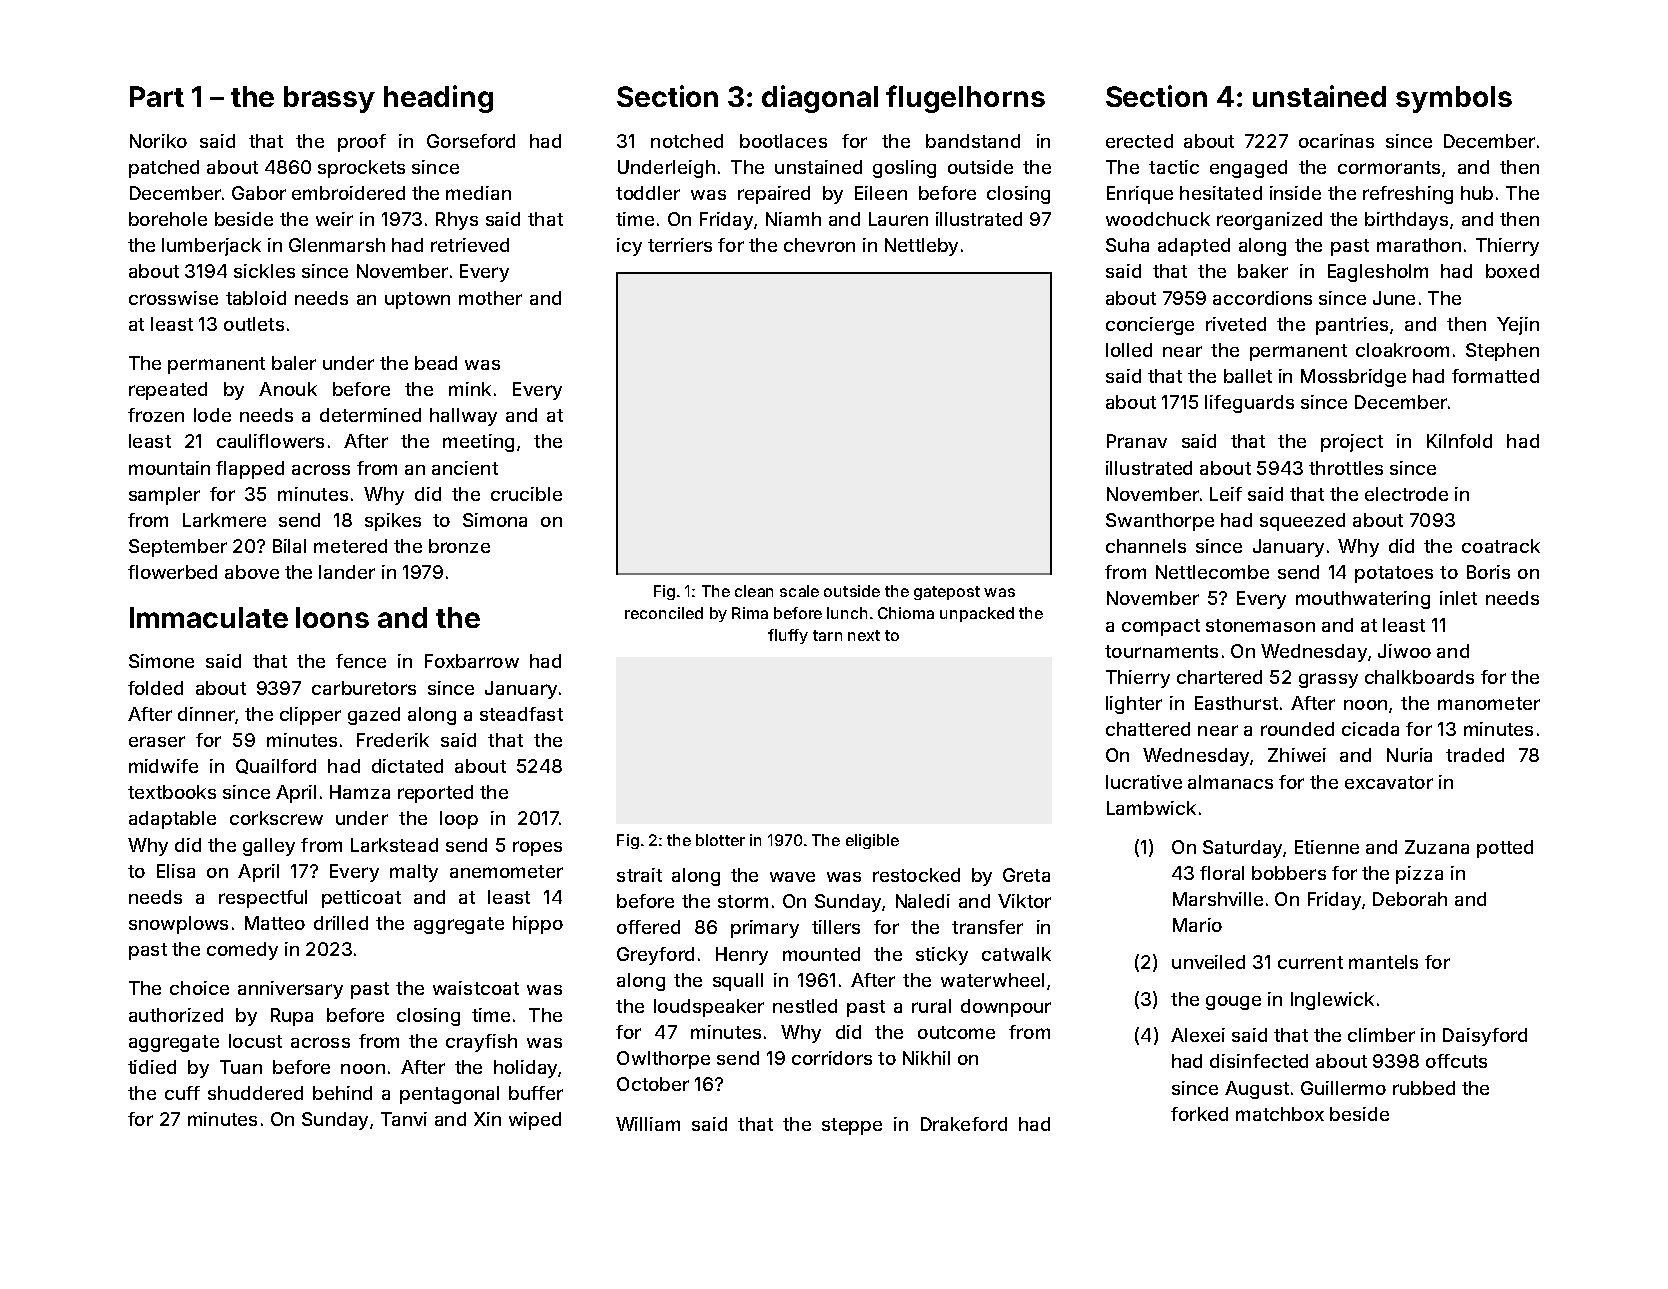 This screenshot has width=1668, height=1289. I want to click on matchbox, so click(1280, 1114).
